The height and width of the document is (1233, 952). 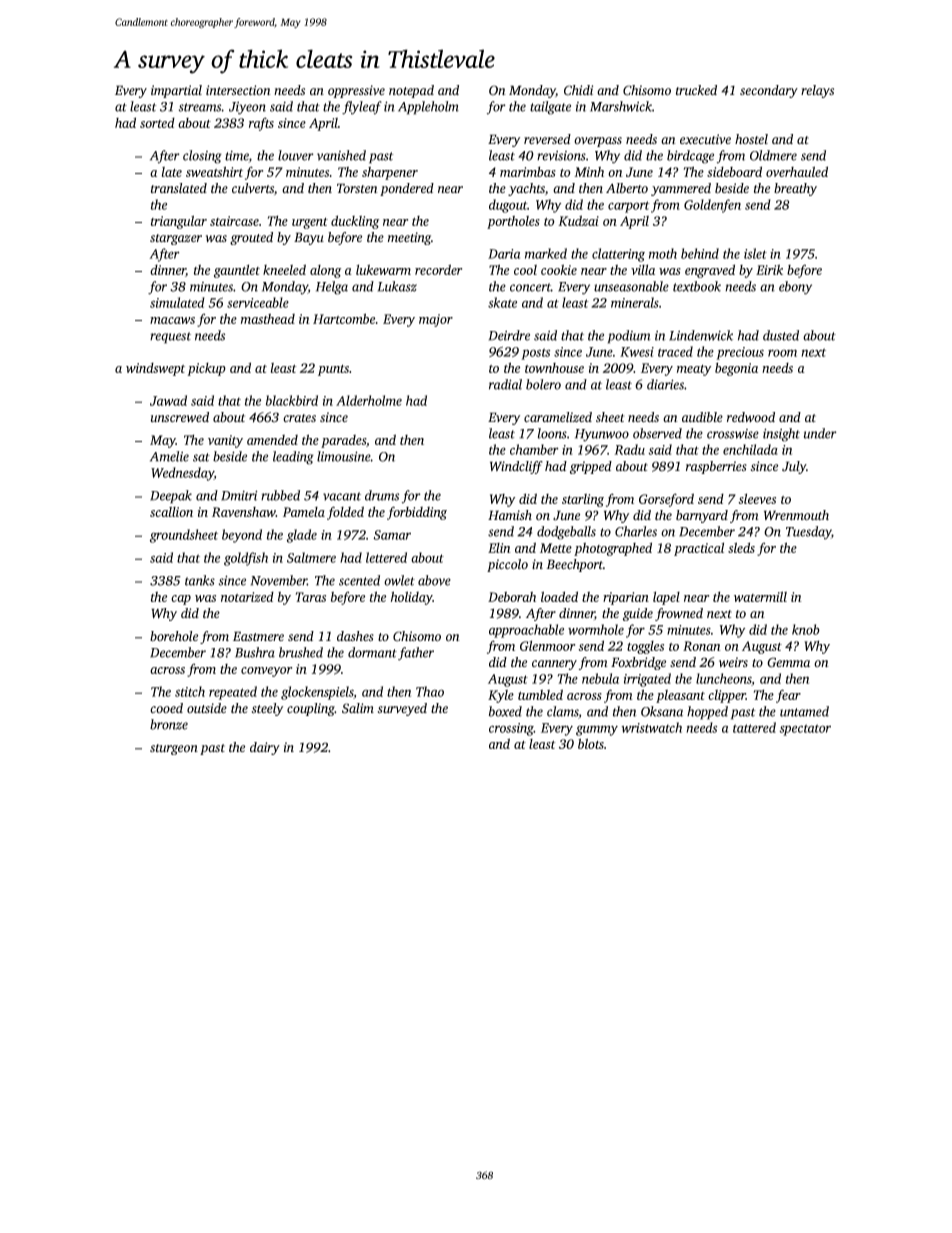 I want to click on birdcage, so click(x=690, y=157).
